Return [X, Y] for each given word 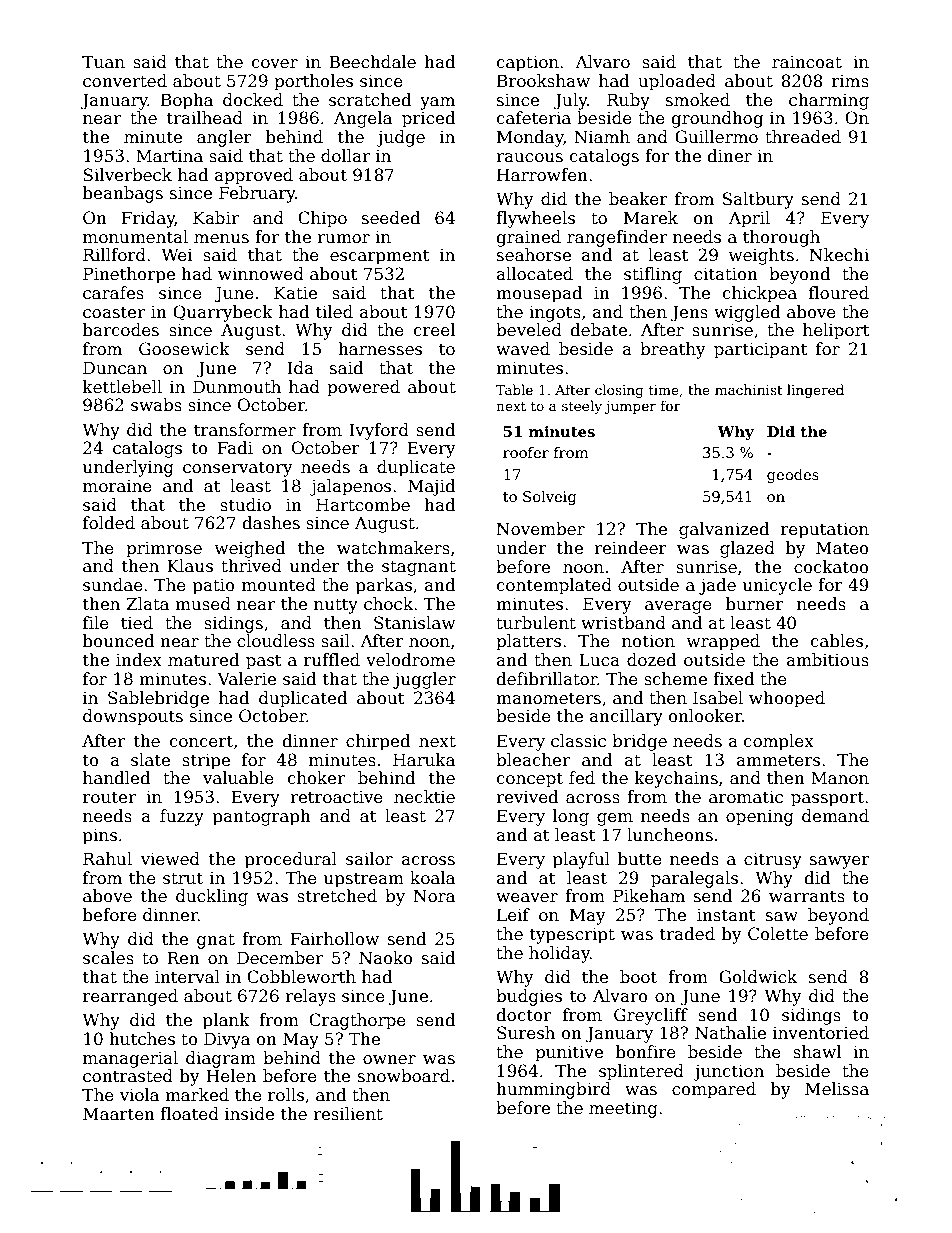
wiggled [747, 313]
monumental [135, 237]
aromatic [746, 797]
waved [523, 349]
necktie [424, 797]
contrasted [128, 1076]
